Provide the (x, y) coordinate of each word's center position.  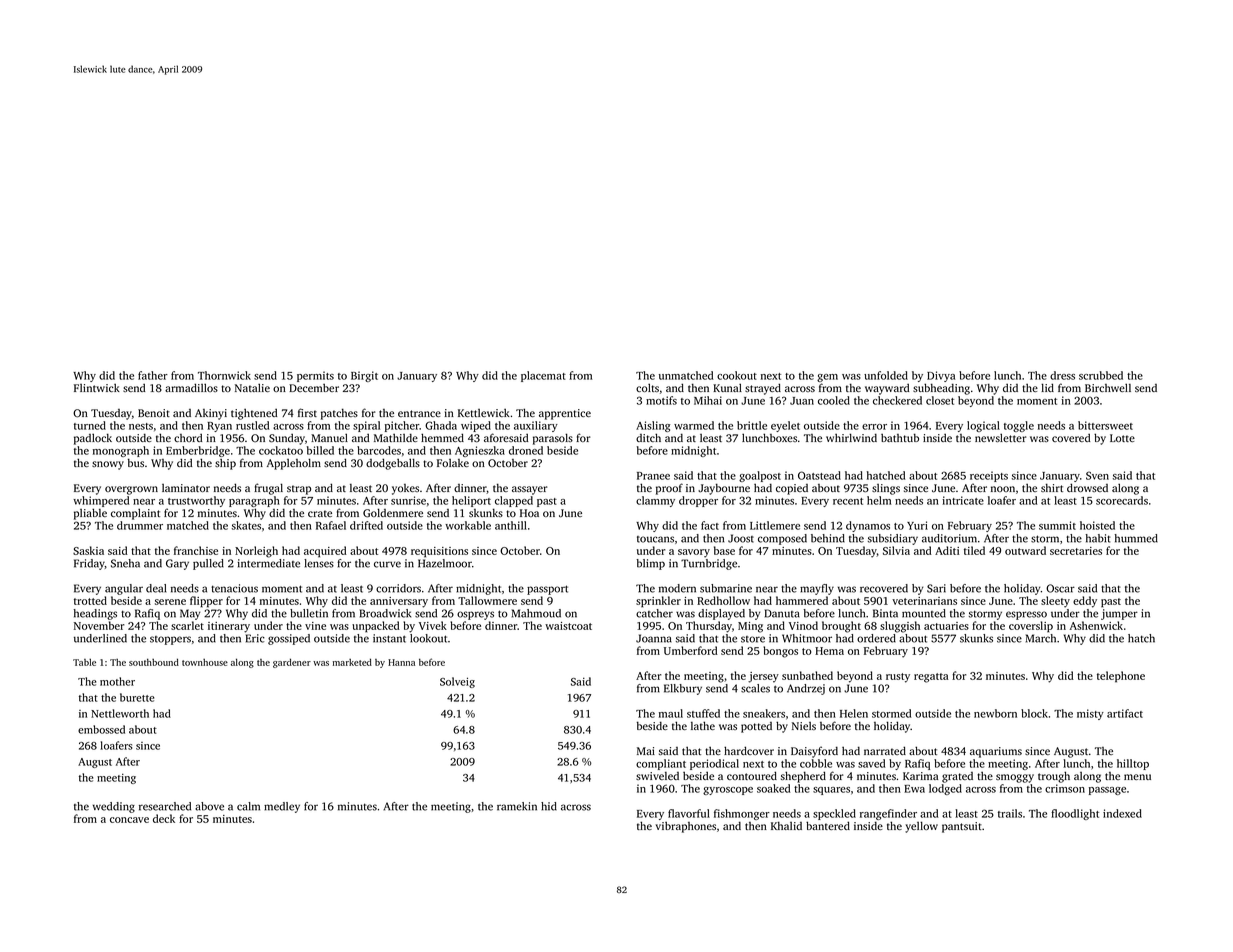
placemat (543, 376)
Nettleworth (120, 713)
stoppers (170, 640)
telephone (1121, 677)
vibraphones (685, 827)
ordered (876, 638)
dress (1062, 375)
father (153, 375)
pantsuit (962, 827)
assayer (530, 490)
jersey (763, 677)
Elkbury (683, 689)
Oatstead (819, 475)
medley (282, 807)
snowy (108, 465)
